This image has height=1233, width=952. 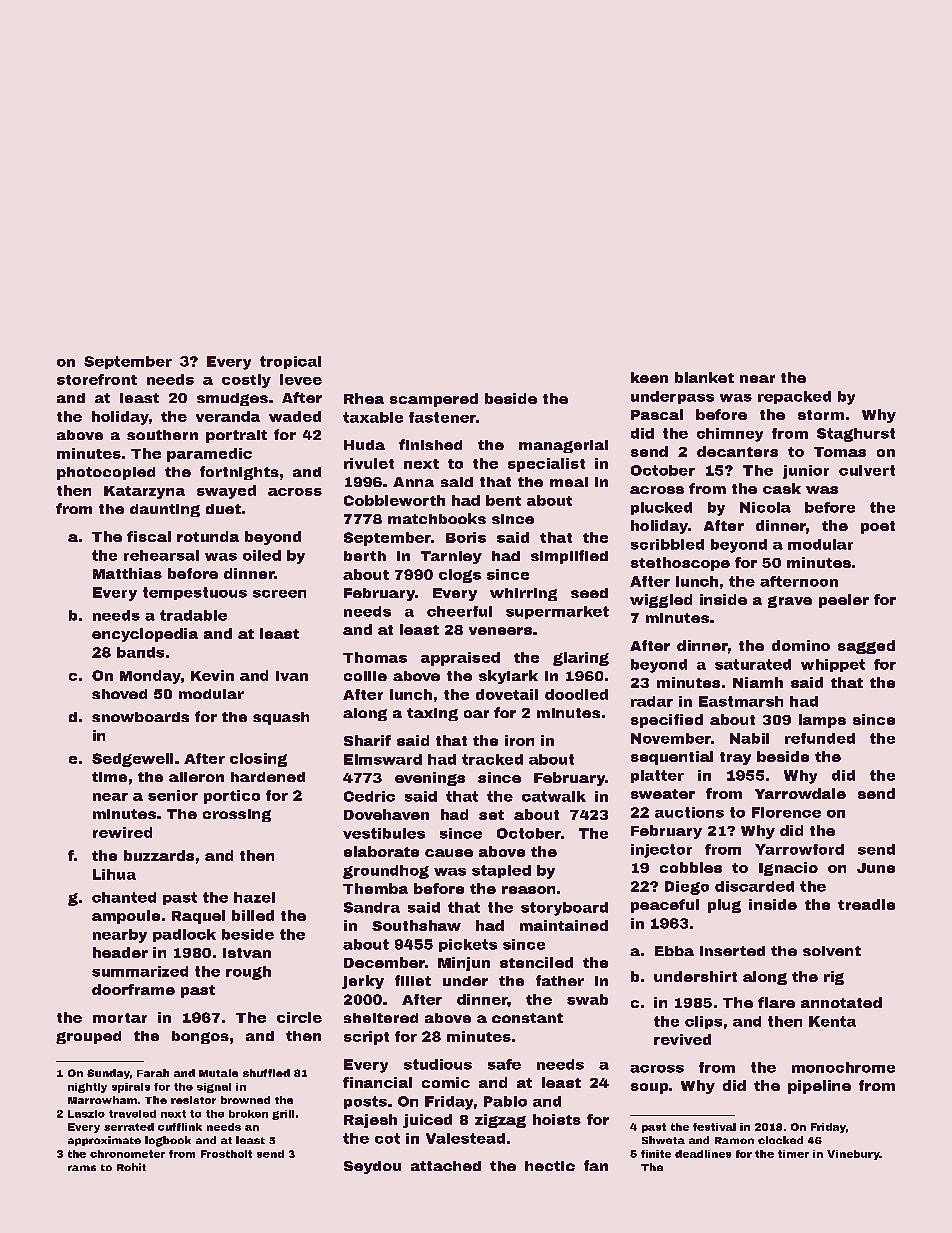 What do you see at coordinates (682, 1039) in the image?
I see `revived` at bounding box center [682, 1039].
